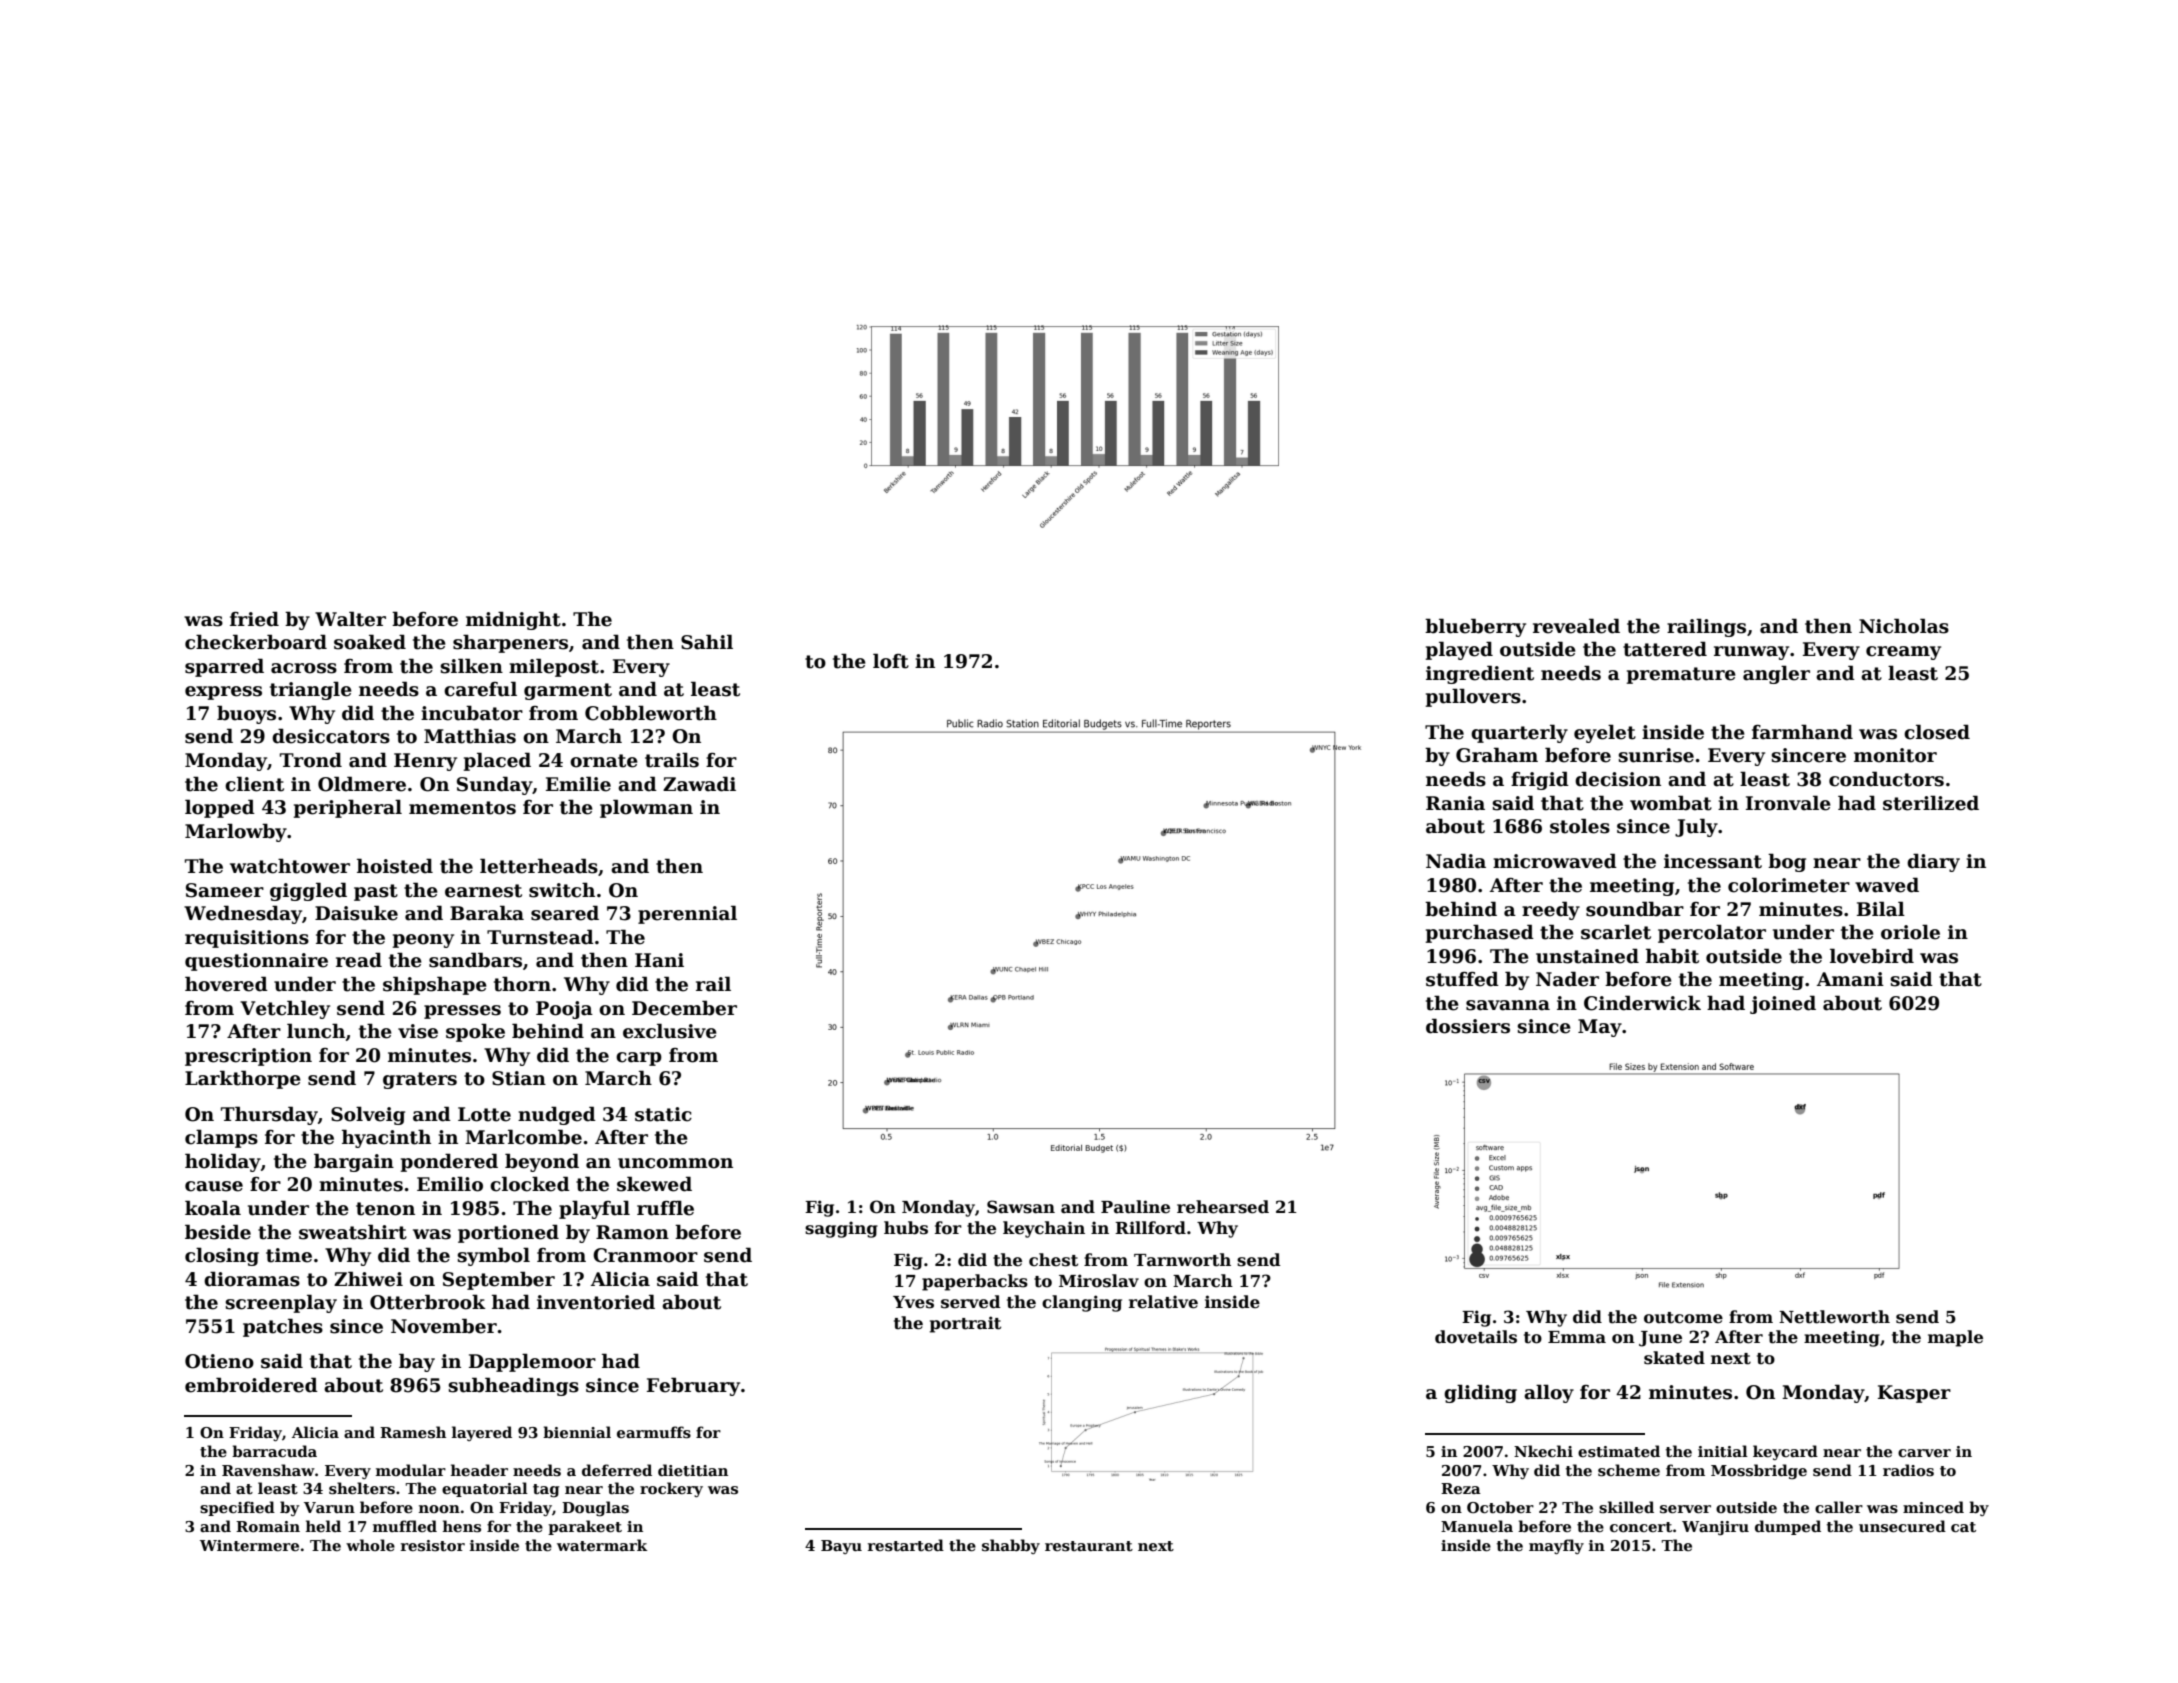 The image size is (2178, 1683). What do you see at coordinates (1712, 933) in the screenshot?
I see `percolator` at bounding box center [1712, 933].
